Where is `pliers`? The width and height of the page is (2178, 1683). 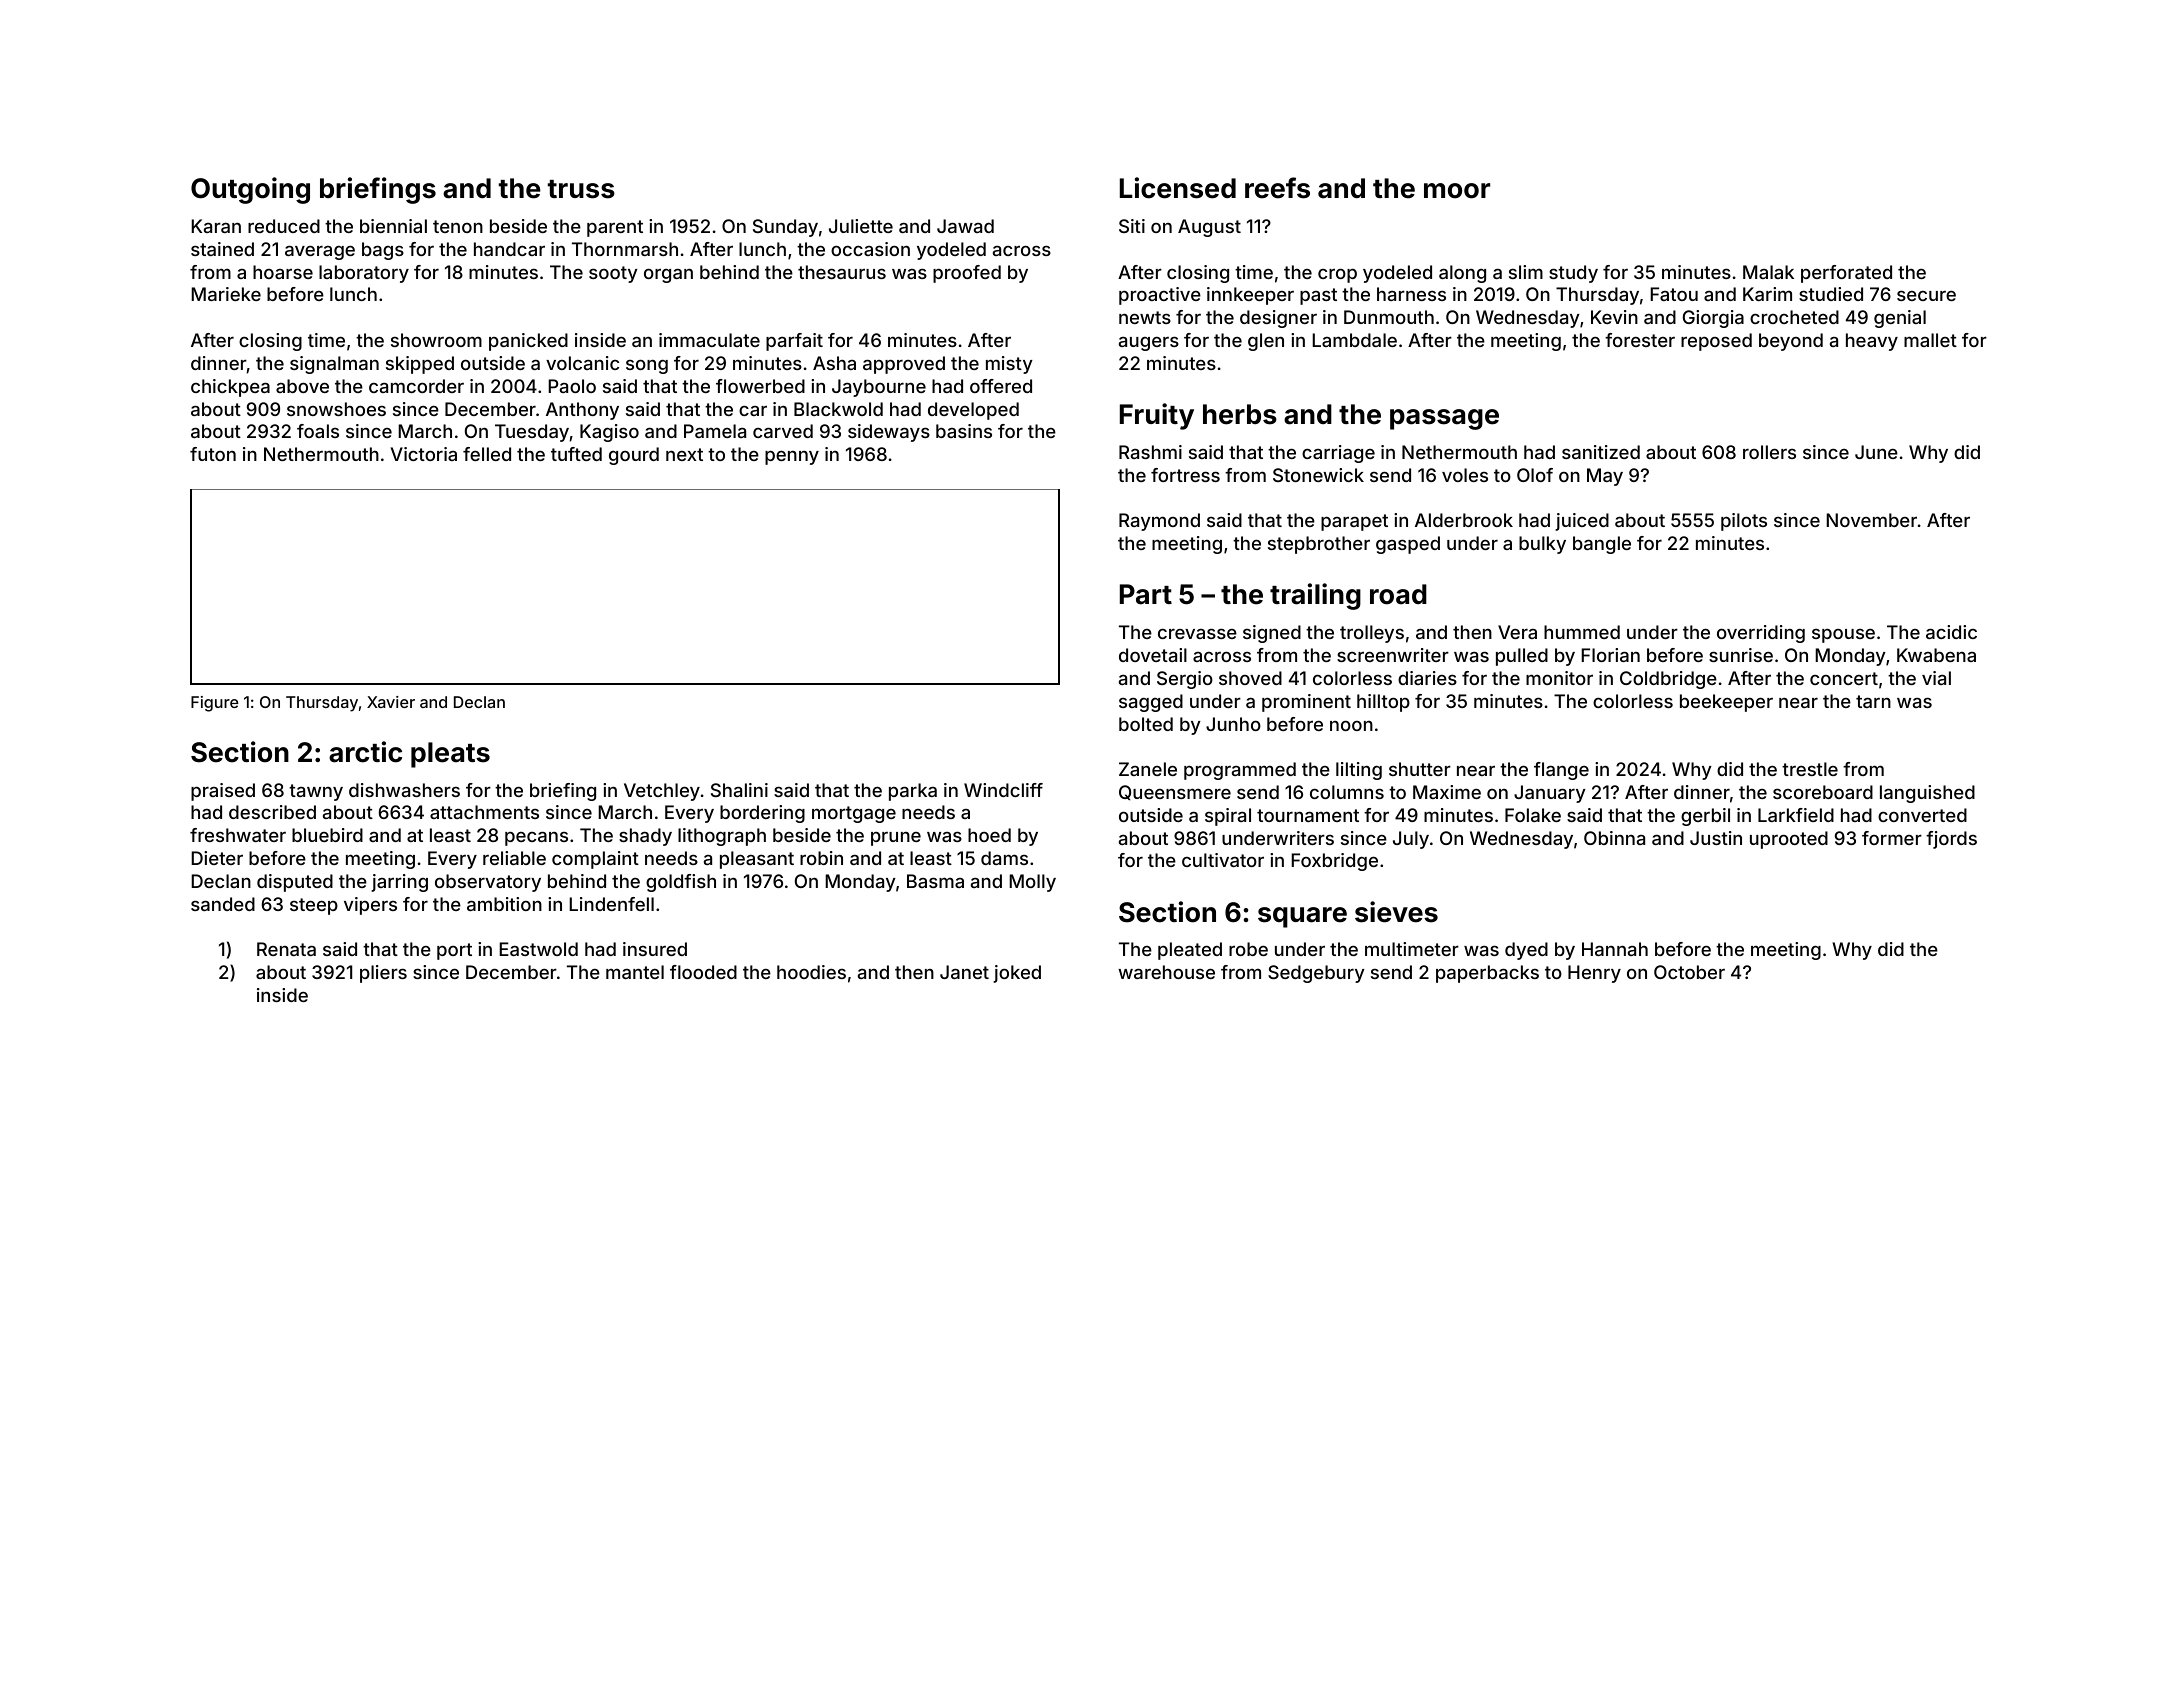 pliers is located at coordinates (383, 974).
